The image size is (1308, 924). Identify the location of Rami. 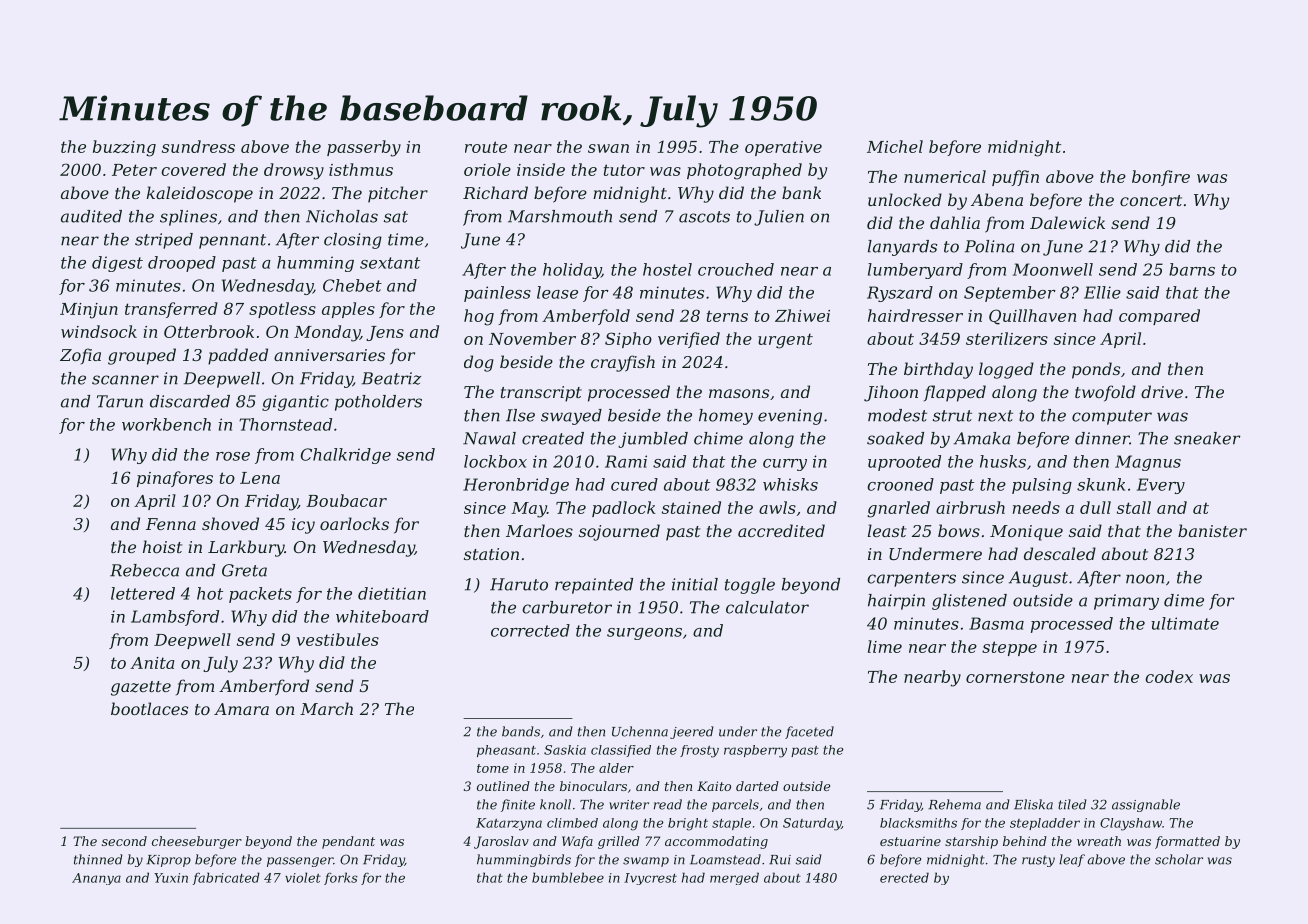
(626, 461).
